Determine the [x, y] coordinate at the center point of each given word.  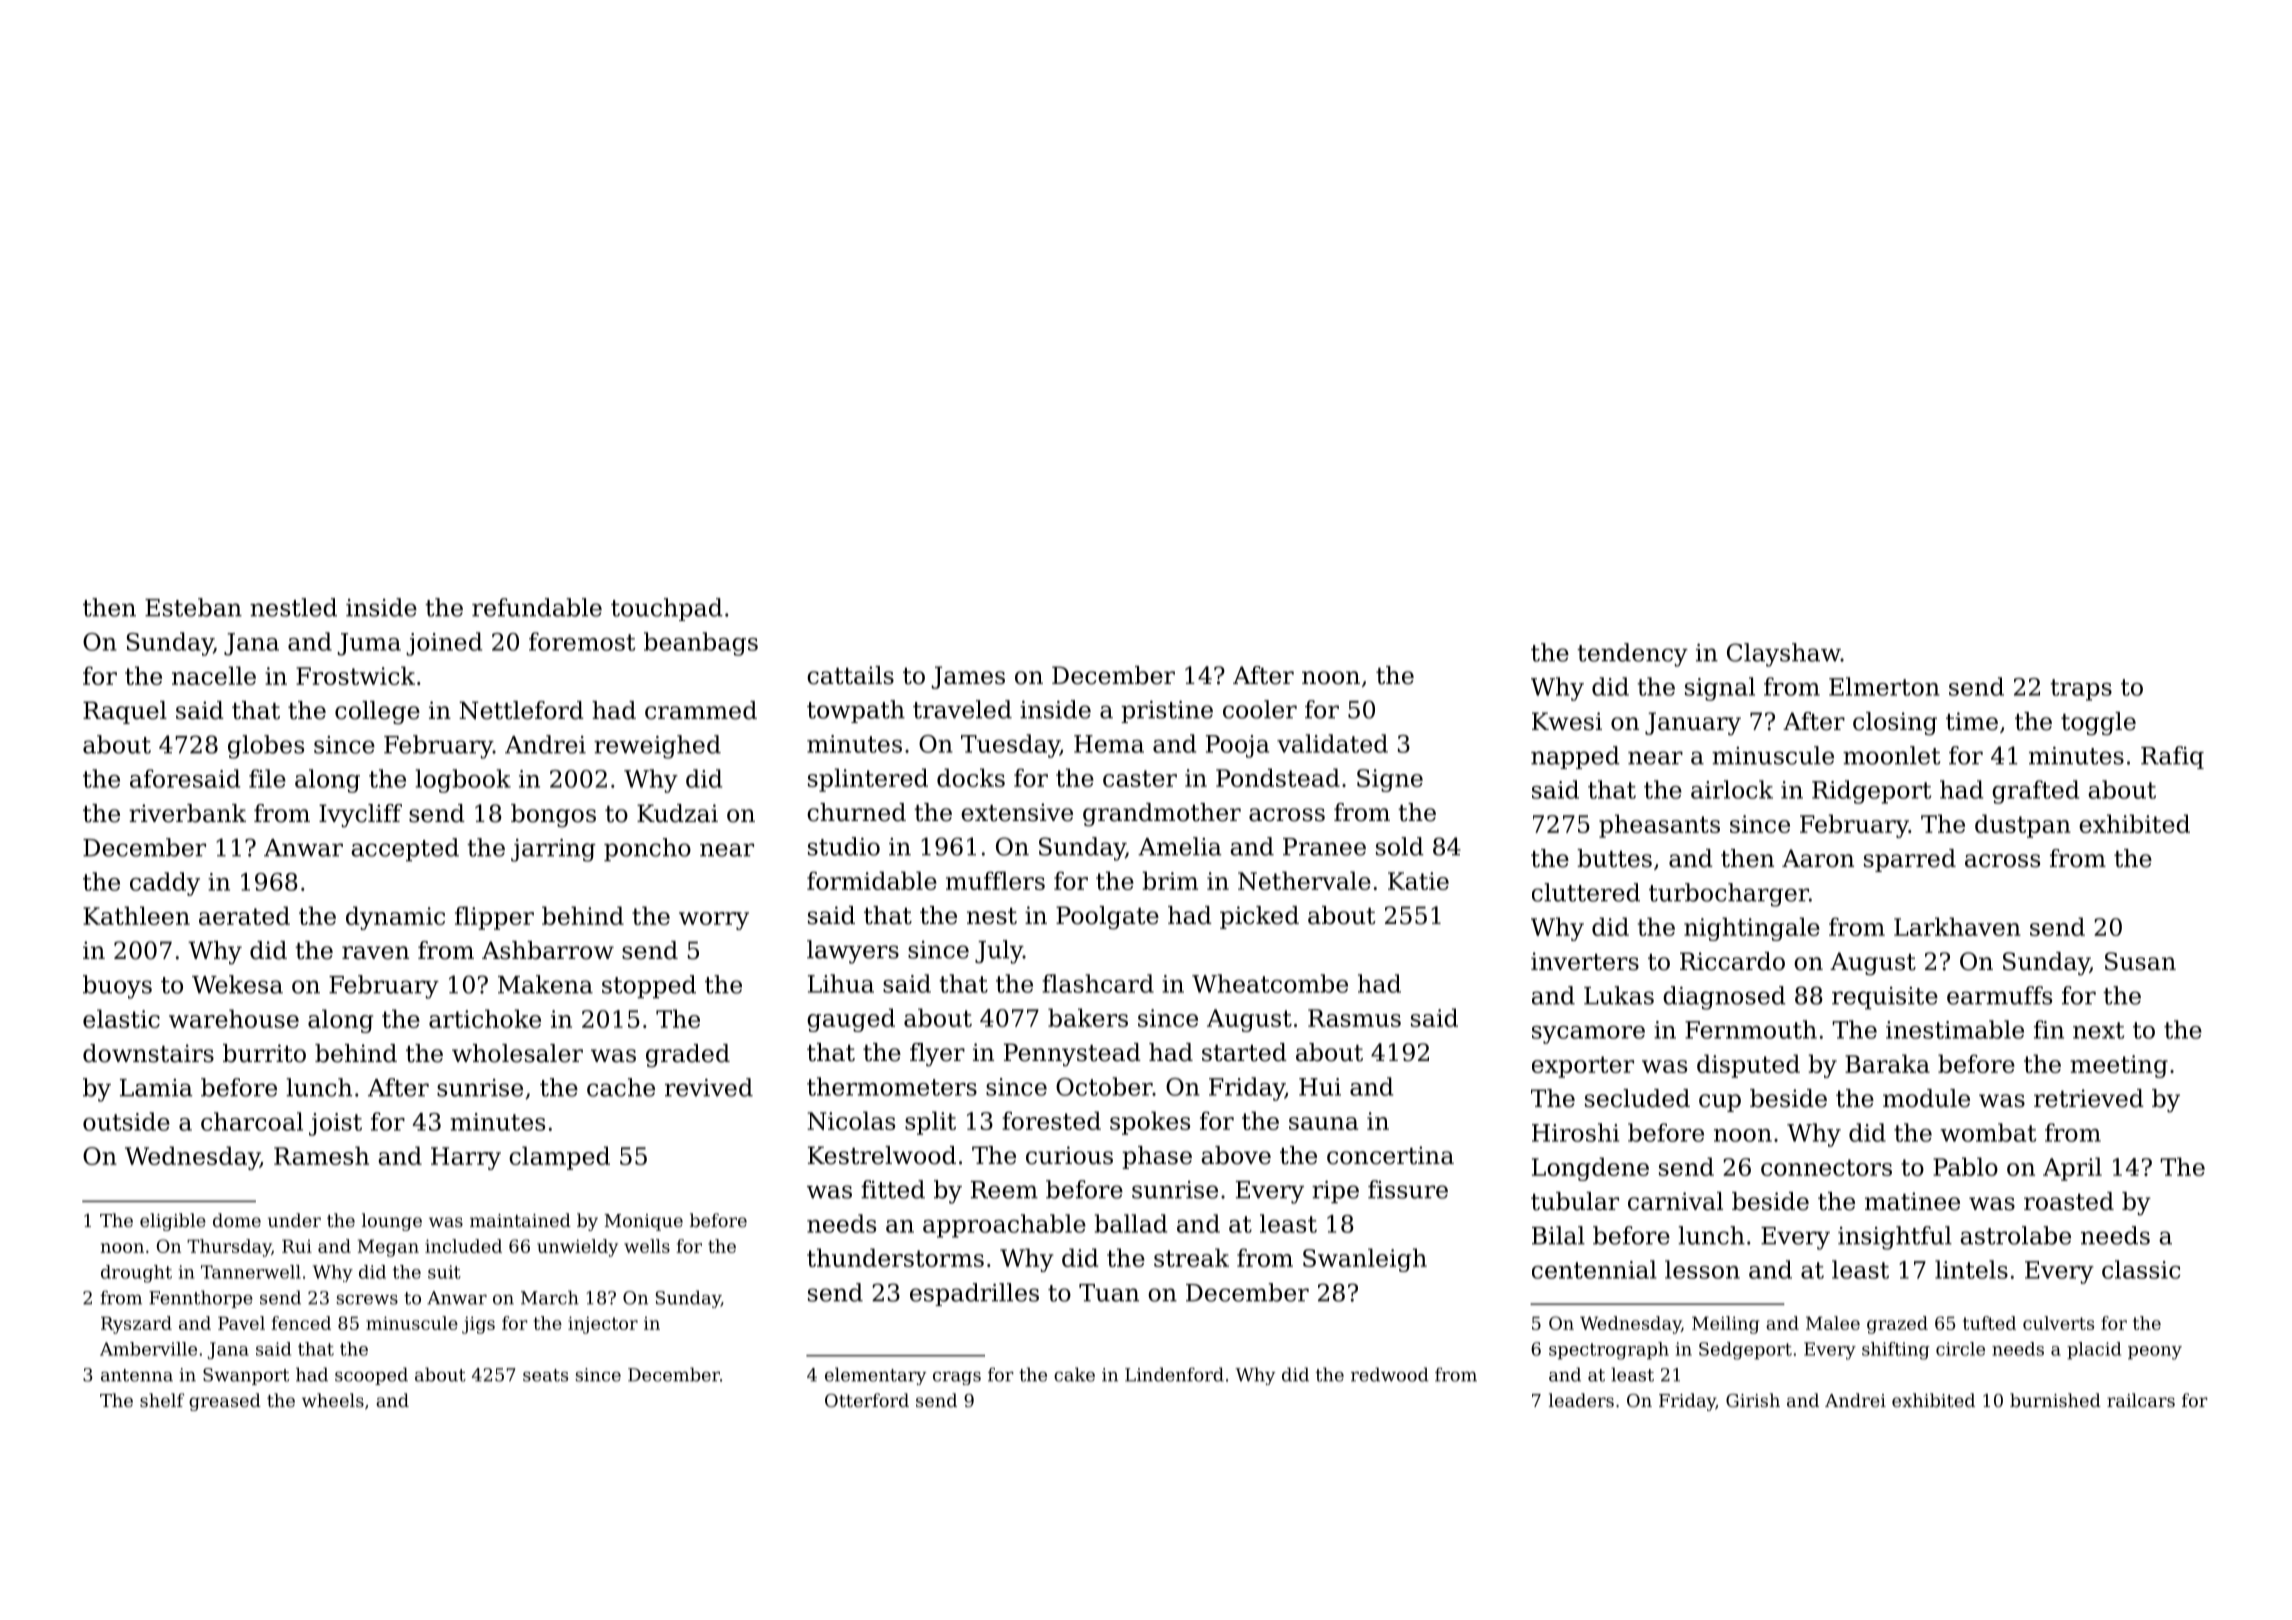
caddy [165, 884]
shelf [162, 1400]
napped [1575, 757]
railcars [2141, 1400]
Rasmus [1354, 1018]
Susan [2140, 961]
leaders [1581, 1400]
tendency [1632, 655]
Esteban [193, 607]
